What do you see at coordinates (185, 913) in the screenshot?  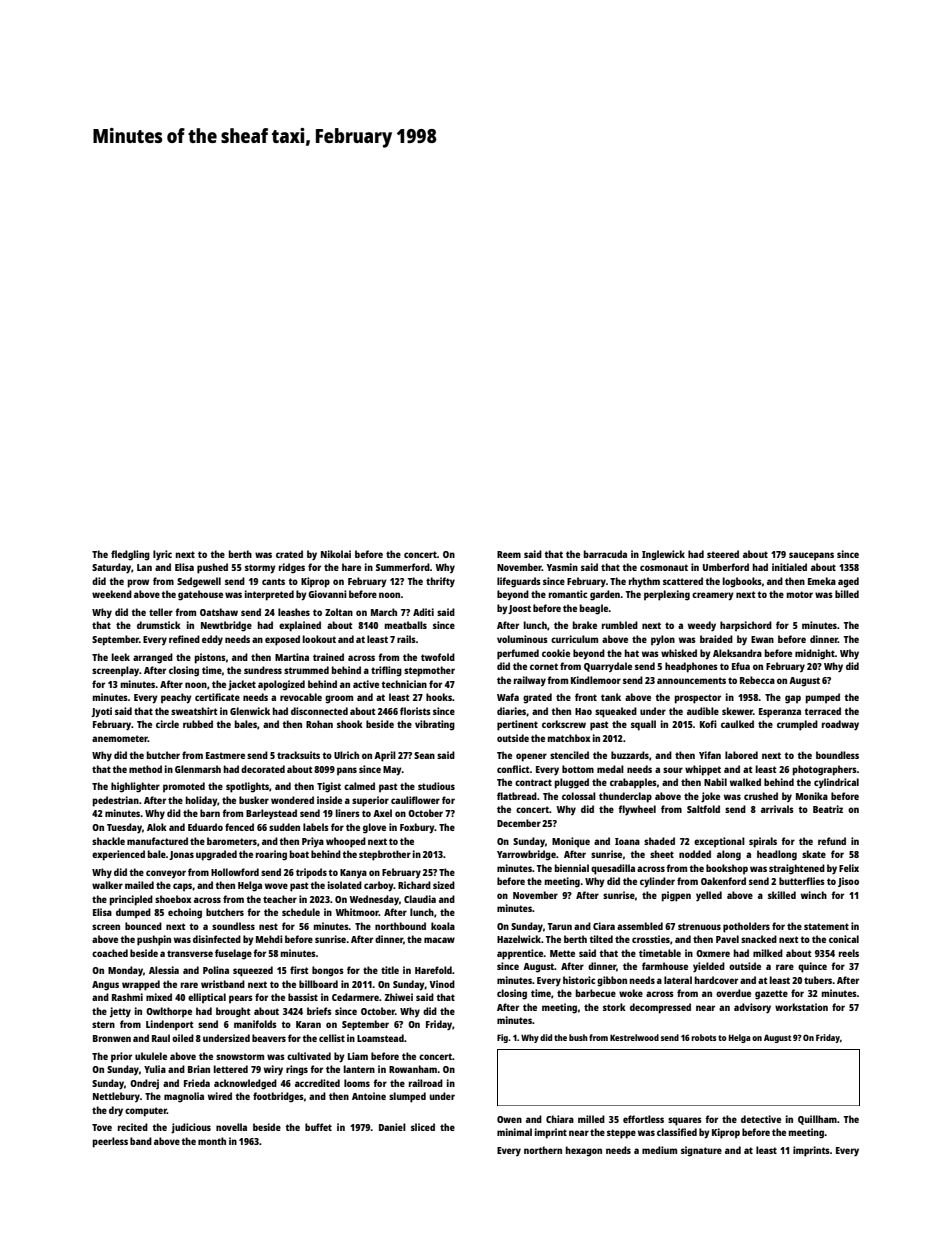 I see `echoing` at bounding box center [185, 913].
